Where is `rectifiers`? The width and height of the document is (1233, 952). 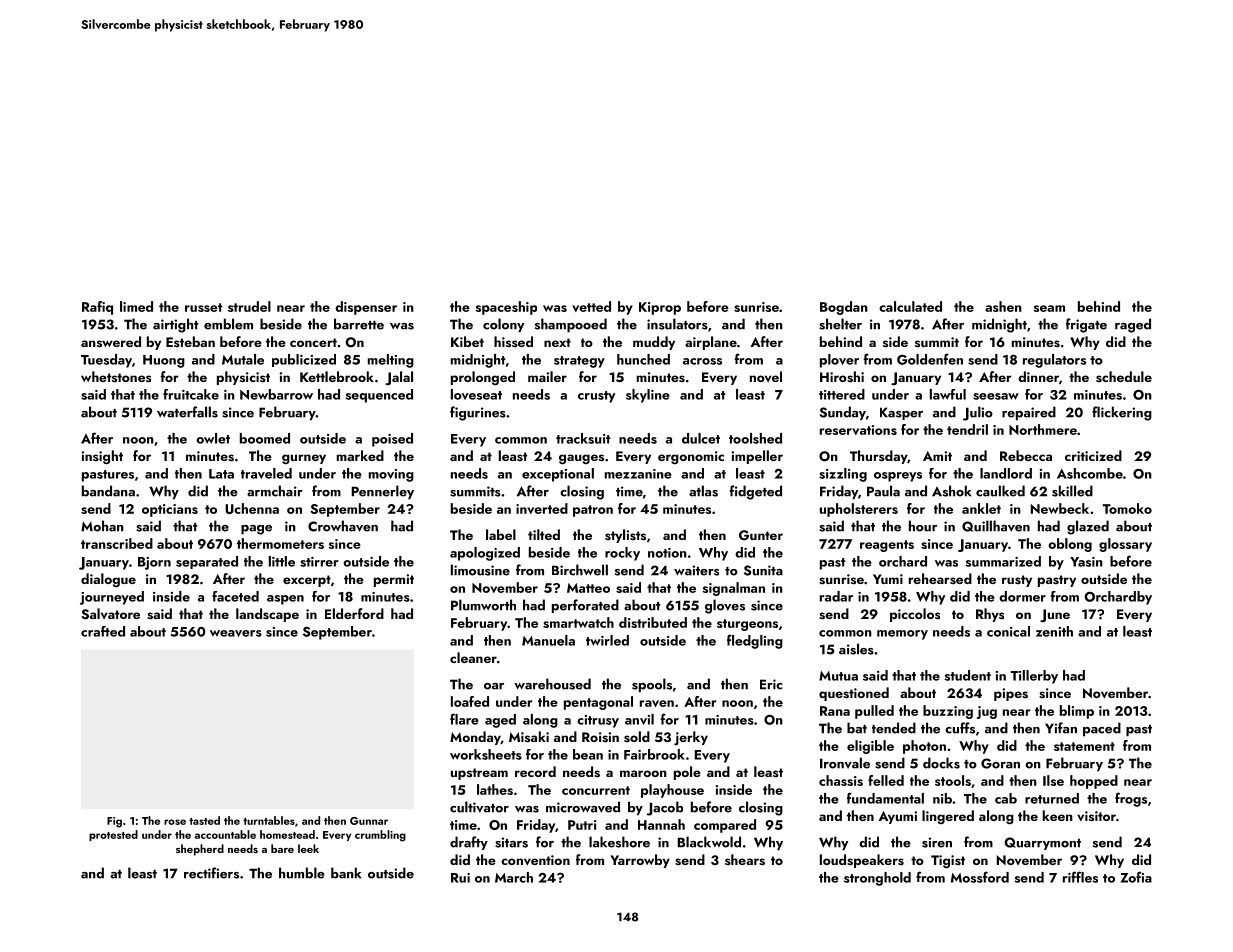 rectifiers is located at coordinates (211, 873).
